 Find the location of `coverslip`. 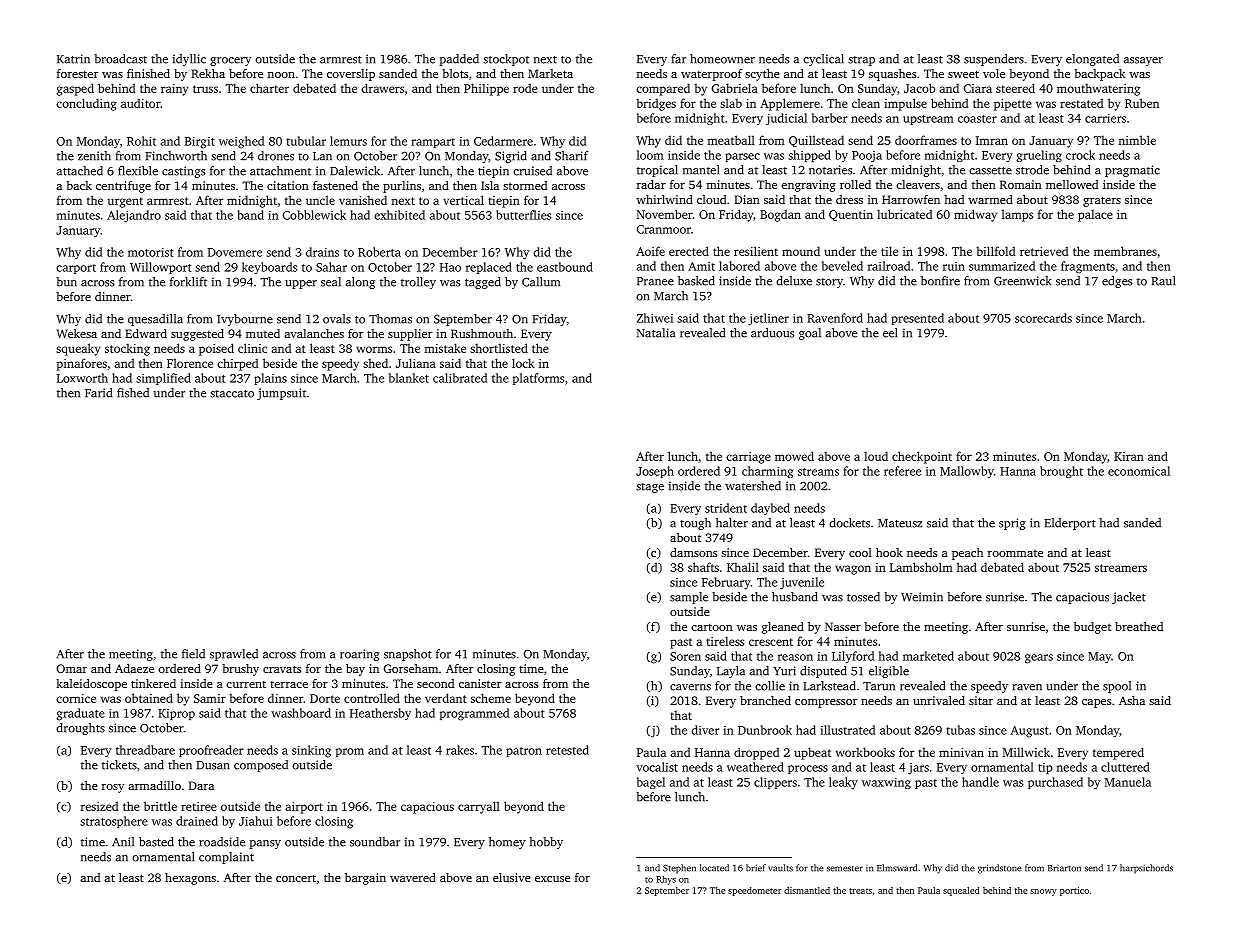

coverslip is located at coordinates (351, 75).
